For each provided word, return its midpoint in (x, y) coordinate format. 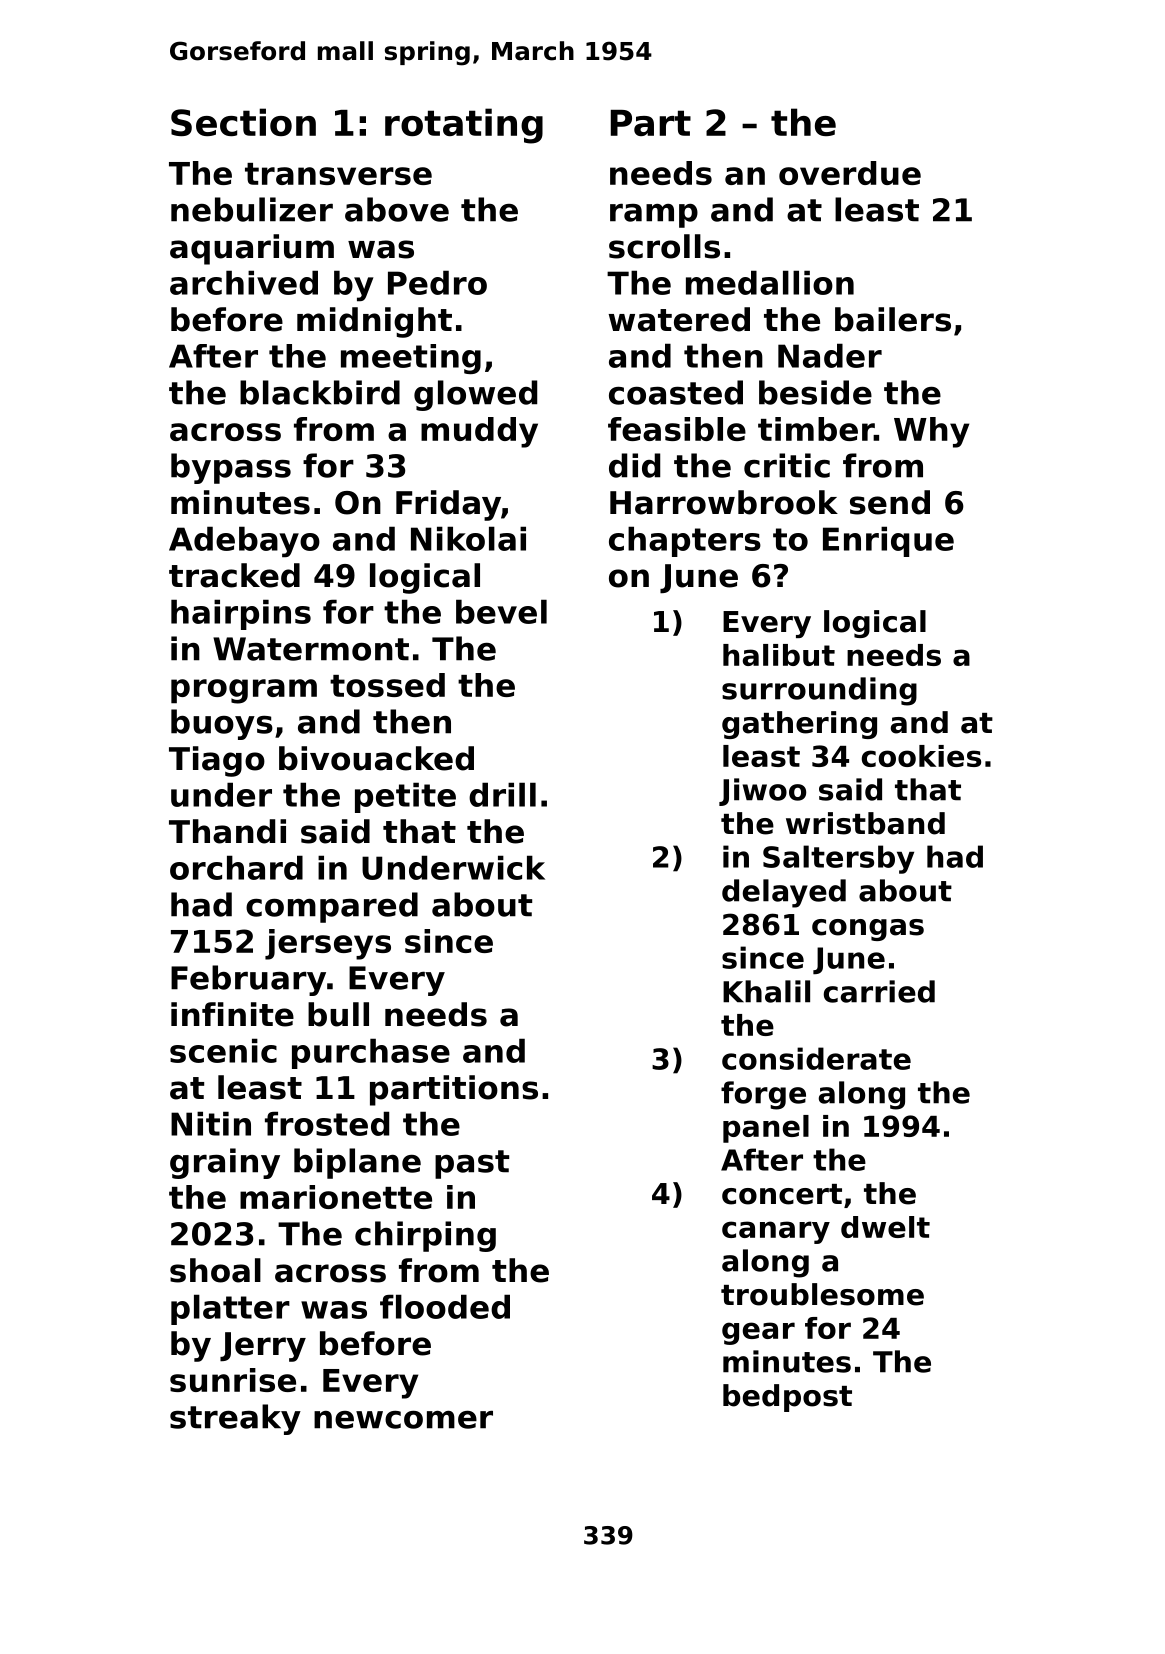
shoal (215, 1270)
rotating (464, 126)
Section (243, 122)
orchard (236, 867)
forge (763, 1095)
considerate (816, 1058)
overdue (850, 173)
